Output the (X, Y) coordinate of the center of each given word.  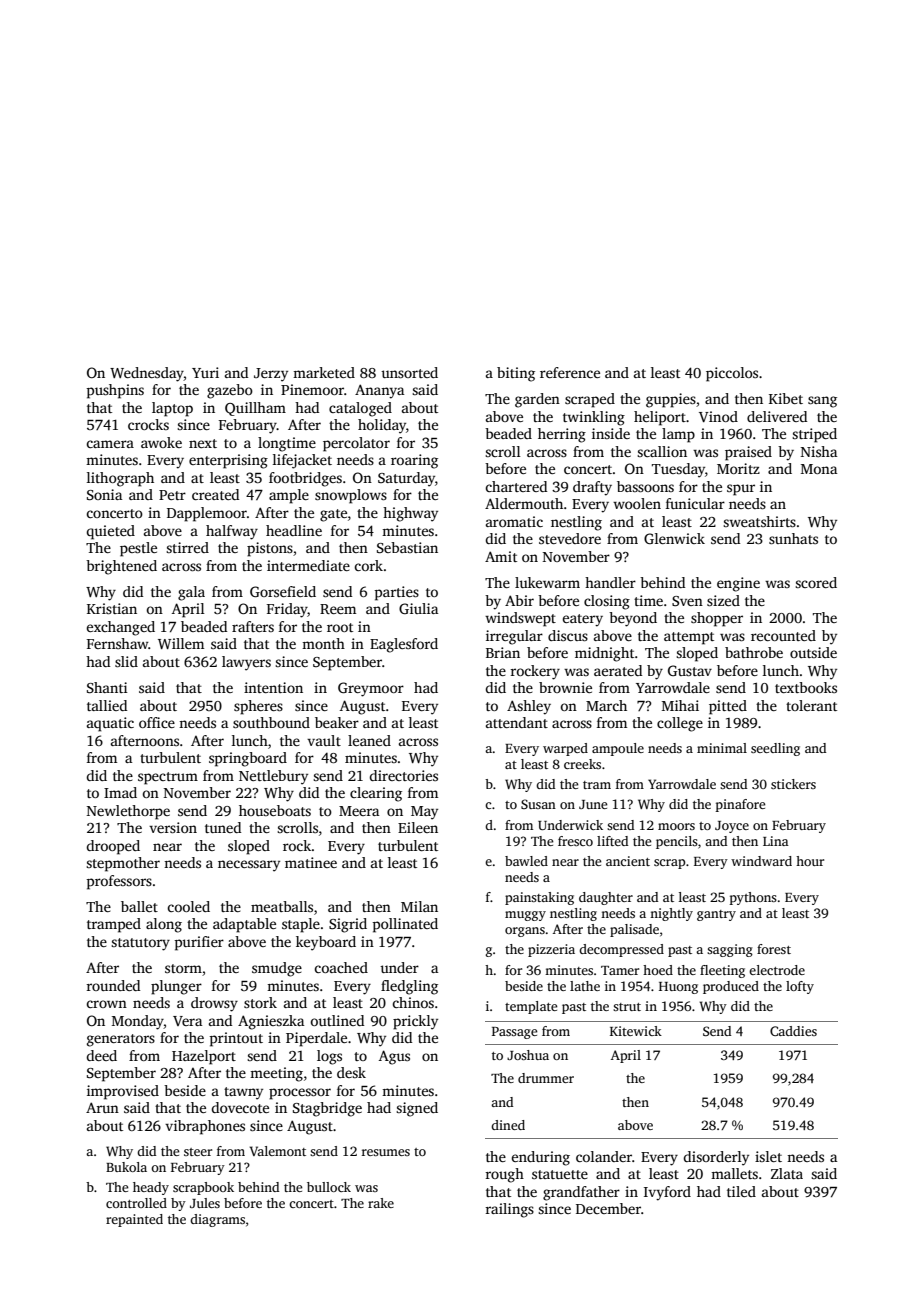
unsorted (409, 372)
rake (381, 1203)
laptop (172, 409)
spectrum (168, 778)
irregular (514, 637)
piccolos (732, 374)
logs (329, 1057)
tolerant (811, 705)
